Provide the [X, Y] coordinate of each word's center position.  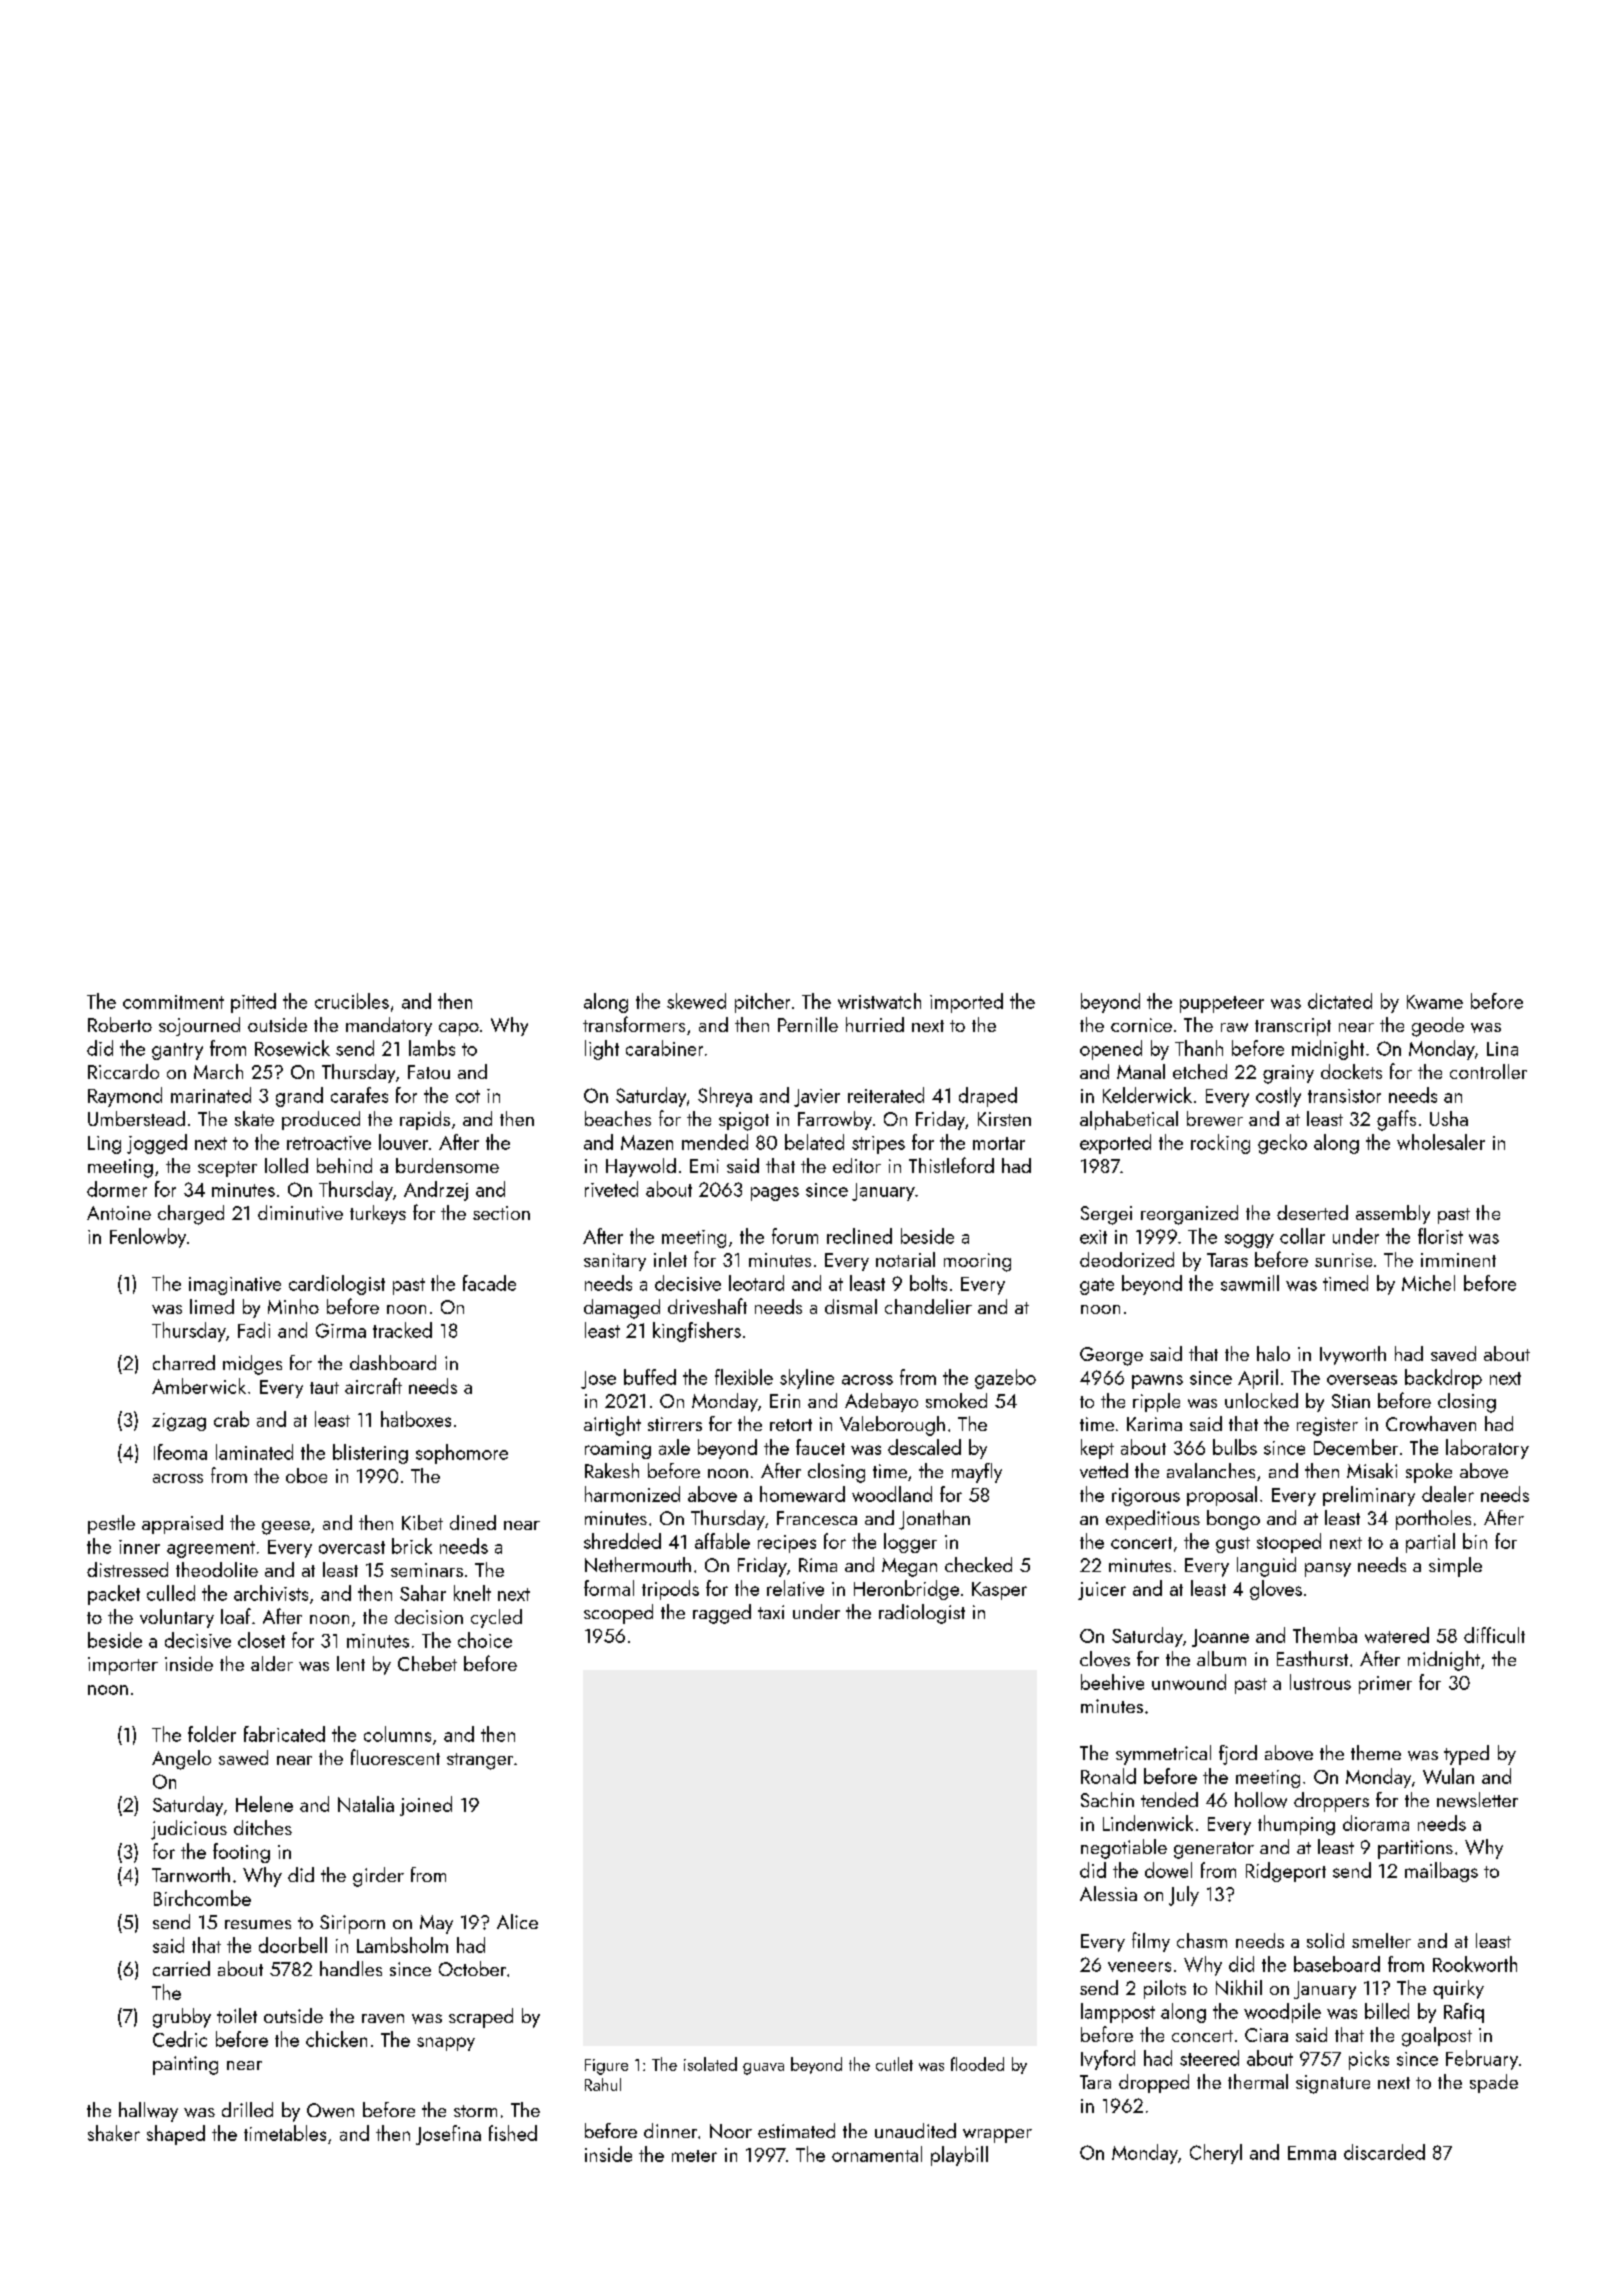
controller [1488, 1071]
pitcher [762, 1003]
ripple [1156, 1402]
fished [513, 2133]
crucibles [352, 1001]
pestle [111, 1524]
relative [795, 1588]
